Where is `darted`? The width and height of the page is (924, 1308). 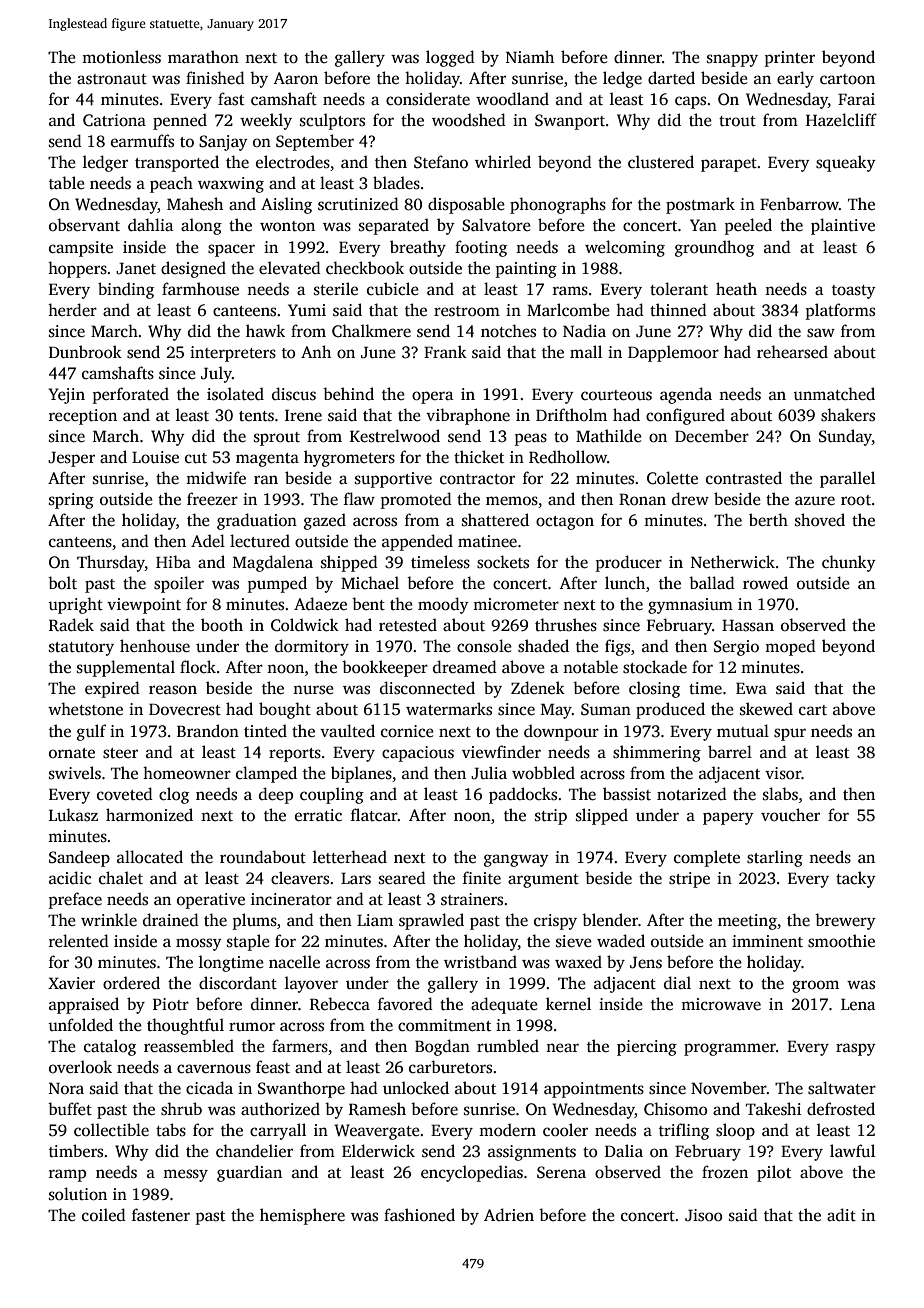 darted is located at coordinates (671, 78).
